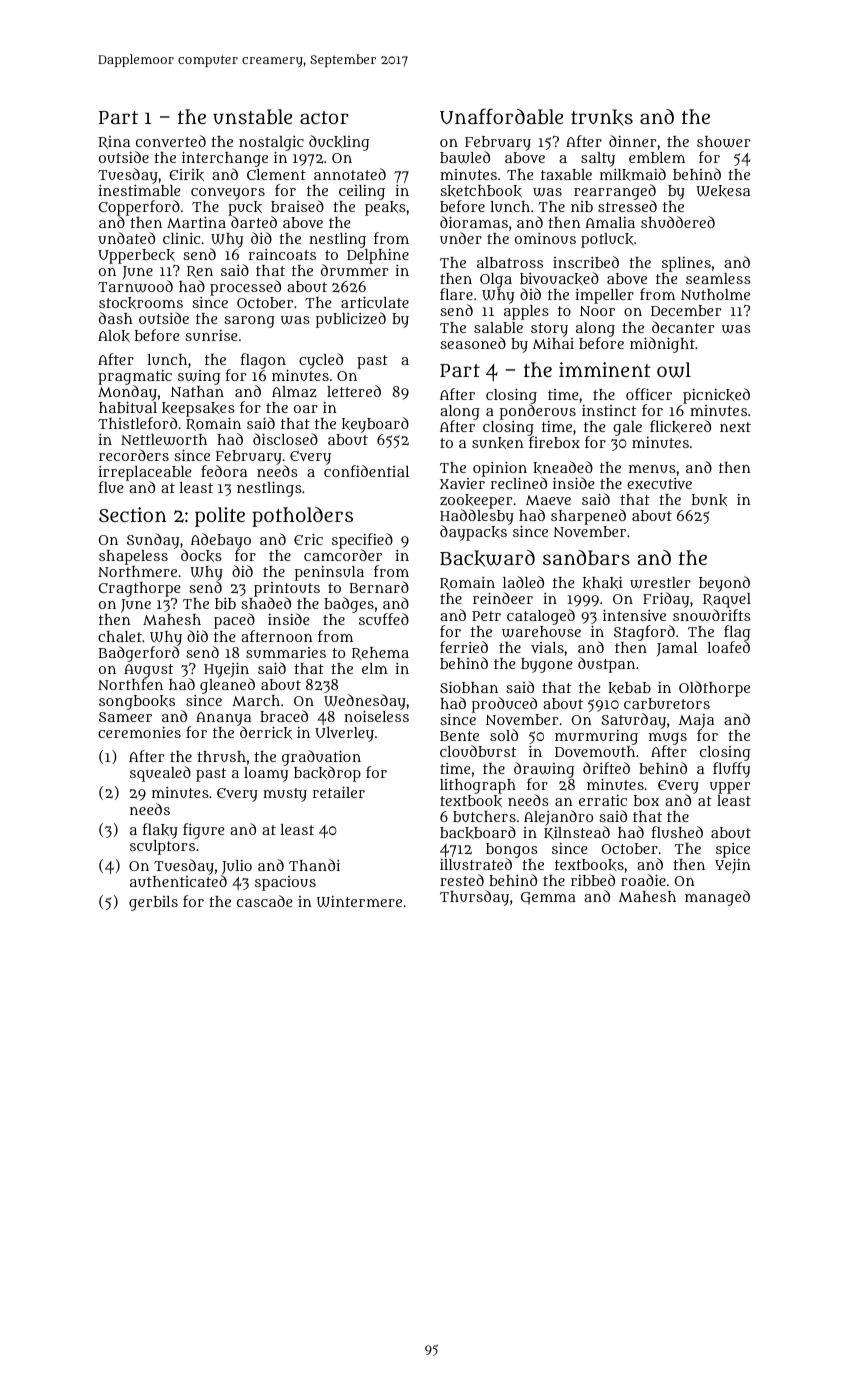 This image has width=849, height=1400. What do you see at coordinates (677, 649) in the image?
I see `Jamal` at bounding box center [677, 649].
